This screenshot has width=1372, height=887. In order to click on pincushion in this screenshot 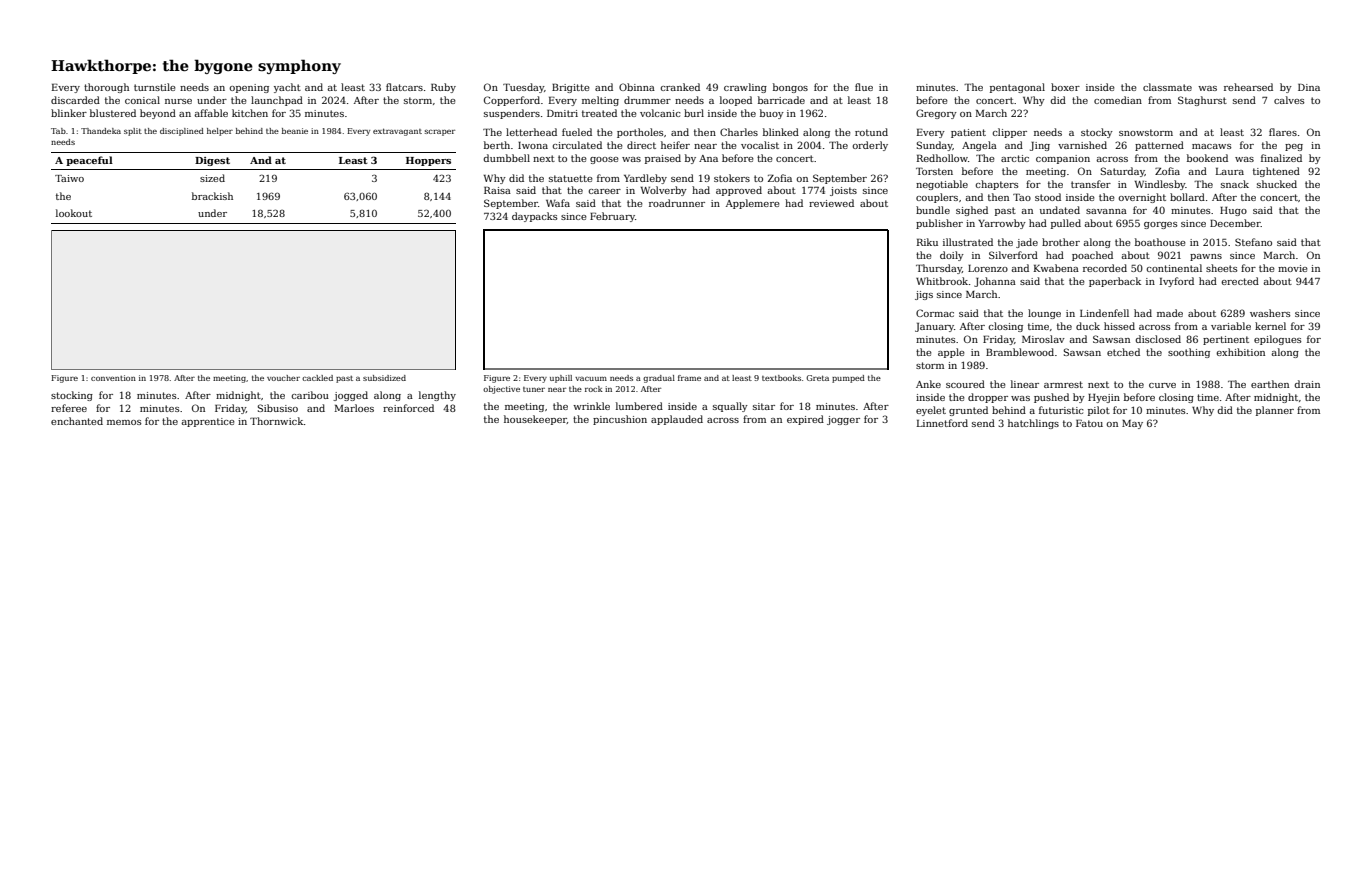, I will do `click(620, 420)`.
